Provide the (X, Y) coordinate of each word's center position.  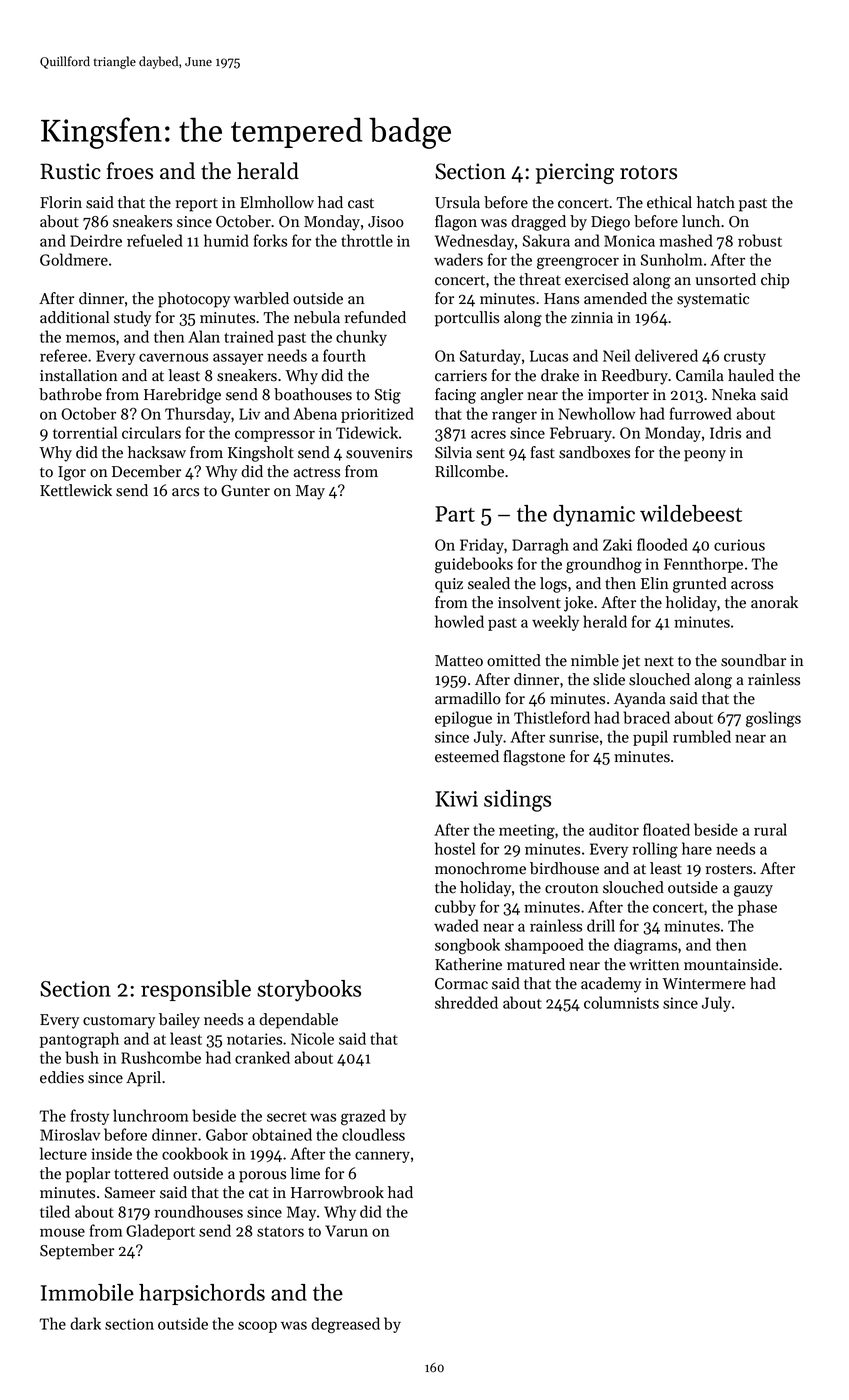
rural (770, 829)
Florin (61, 202)
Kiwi (456, 799)
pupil (650, 738)
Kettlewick (76, 490)
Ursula (457, 202)
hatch (716, 202)
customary (119, 1022)
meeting (527, 832)
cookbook (195, 1153)
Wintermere (704, 984)
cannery (382, 1157)
